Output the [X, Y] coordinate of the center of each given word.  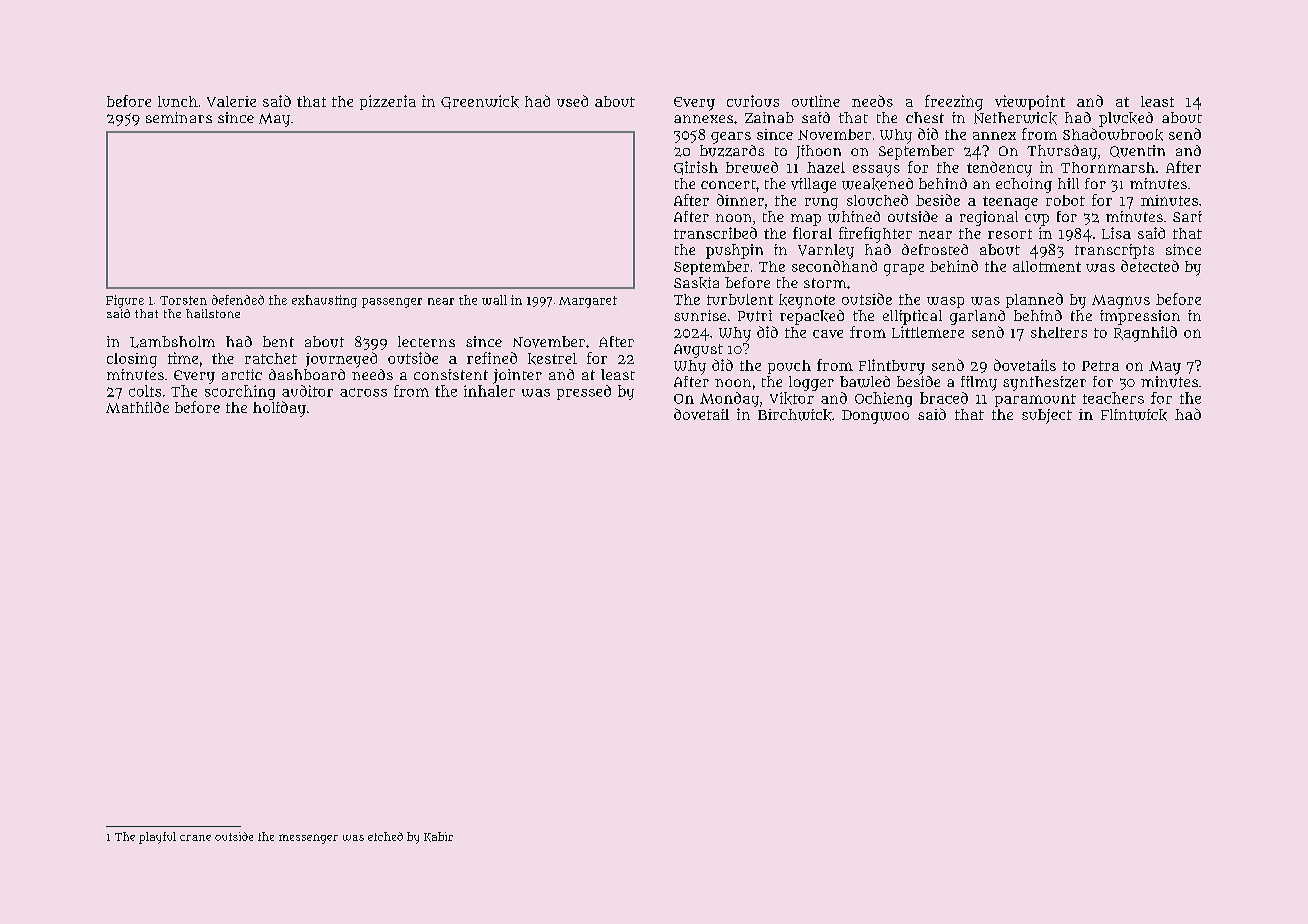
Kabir [438, 837]
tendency [999, 169]
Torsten [183, 300]
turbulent [740, 299]
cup [1037, 220]
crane [195, 838]
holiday [279, 409]
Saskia [696, 283]
